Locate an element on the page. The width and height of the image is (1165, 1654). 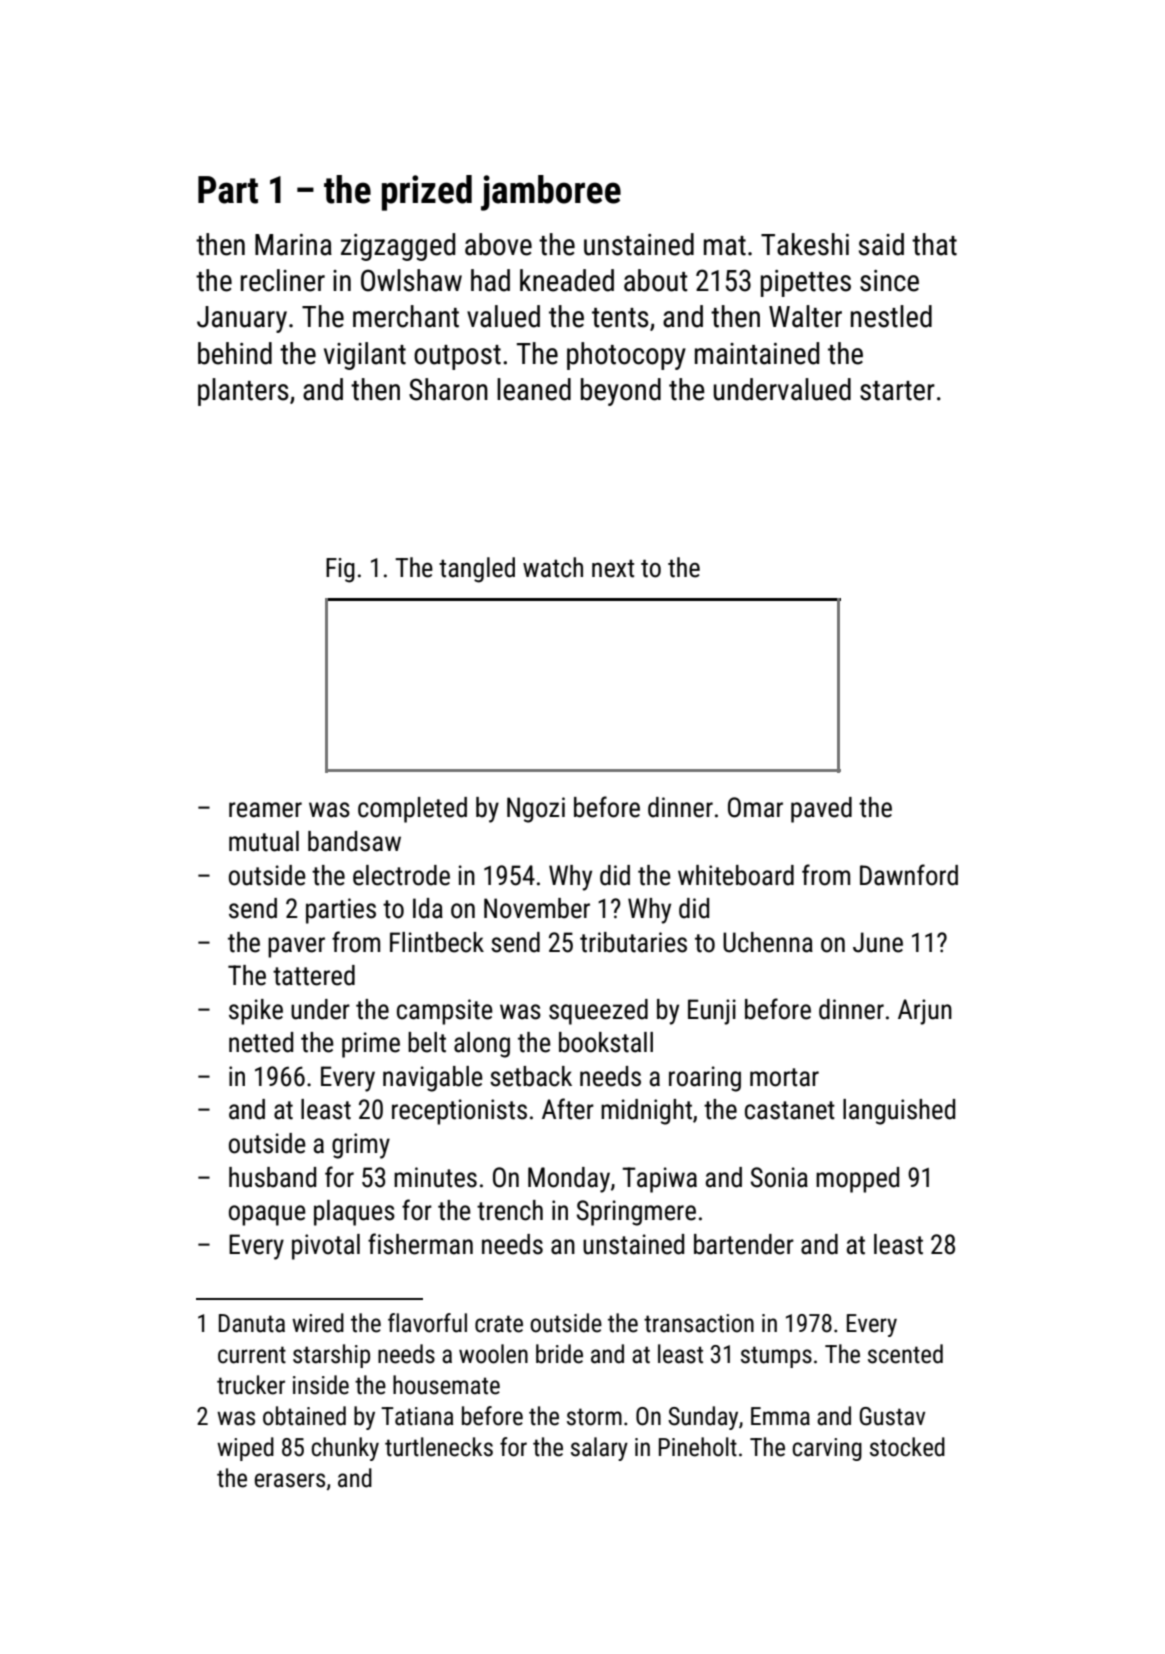
starter is located at coordinates (897, 391).
